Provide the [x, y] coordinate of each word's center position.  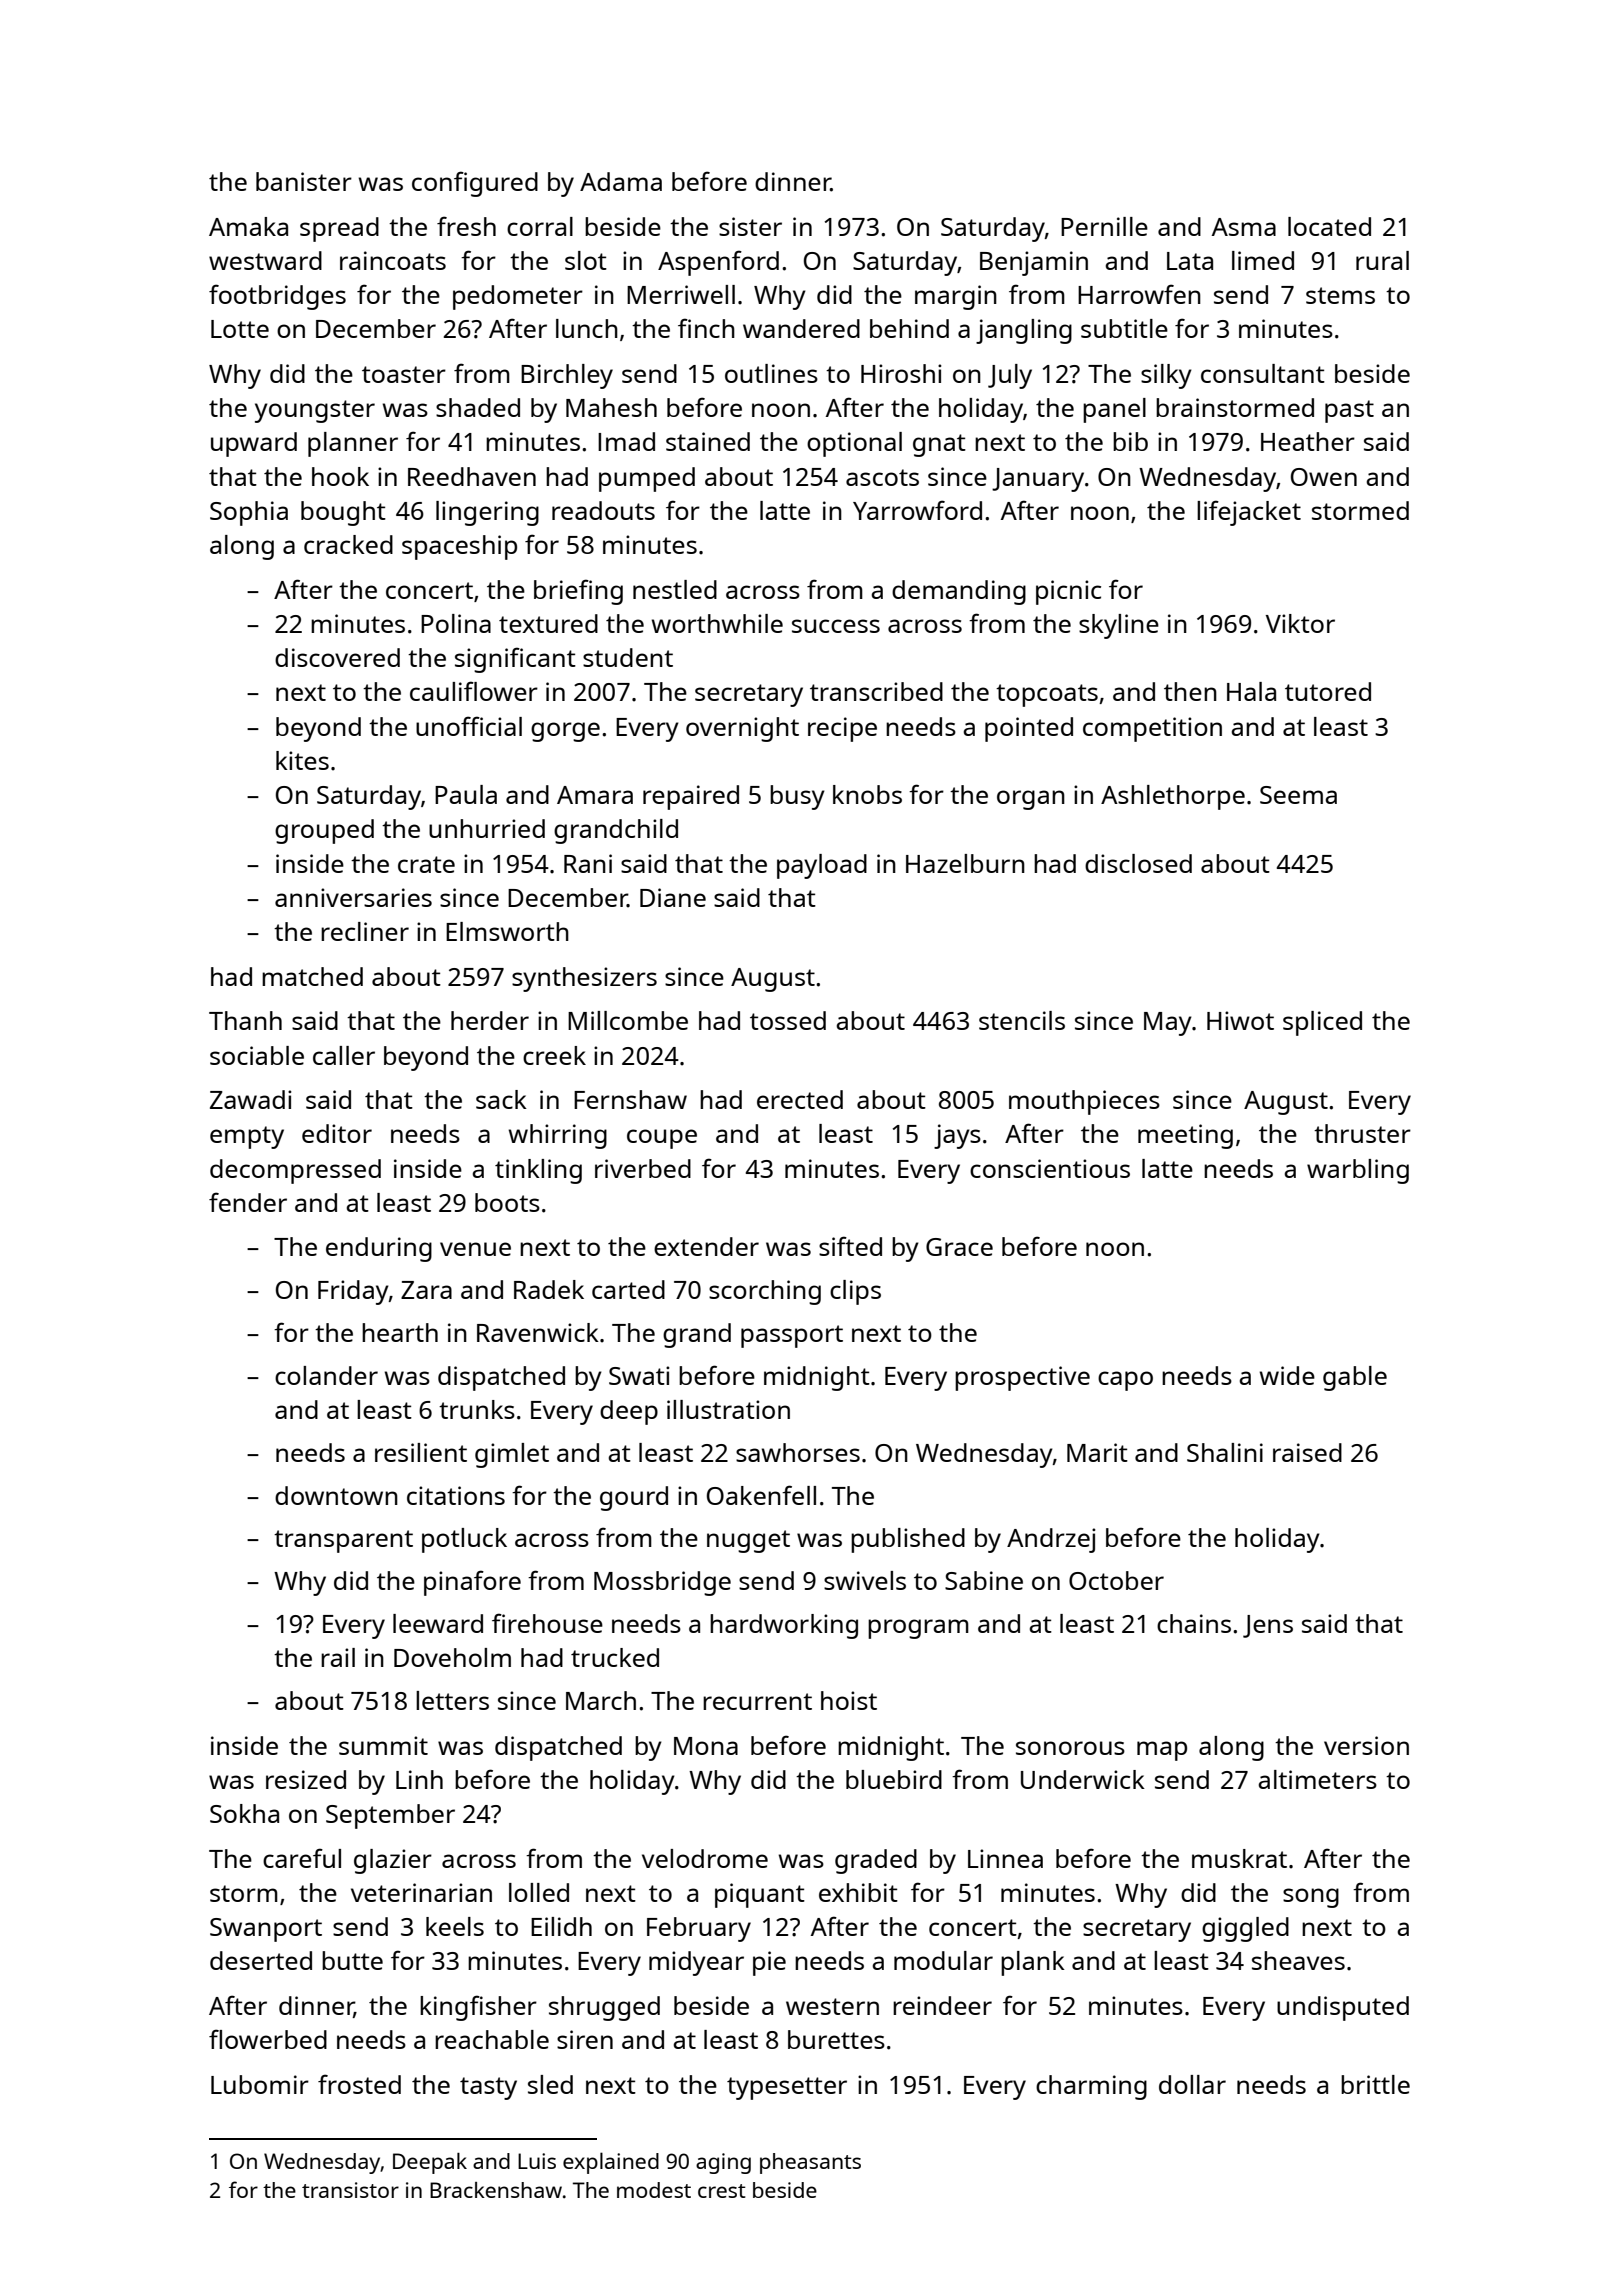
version [1366, 1745]
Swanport [266, 1930]
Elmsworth [507, 931]
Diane [673, 897]
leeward [438, 1623]
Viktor [1300, 623]
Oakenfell [761, 1495]
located [1329, 226]
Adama [621, 181]
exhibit [858, 1892]
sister [750, 226]
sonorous [1070, 1748]
